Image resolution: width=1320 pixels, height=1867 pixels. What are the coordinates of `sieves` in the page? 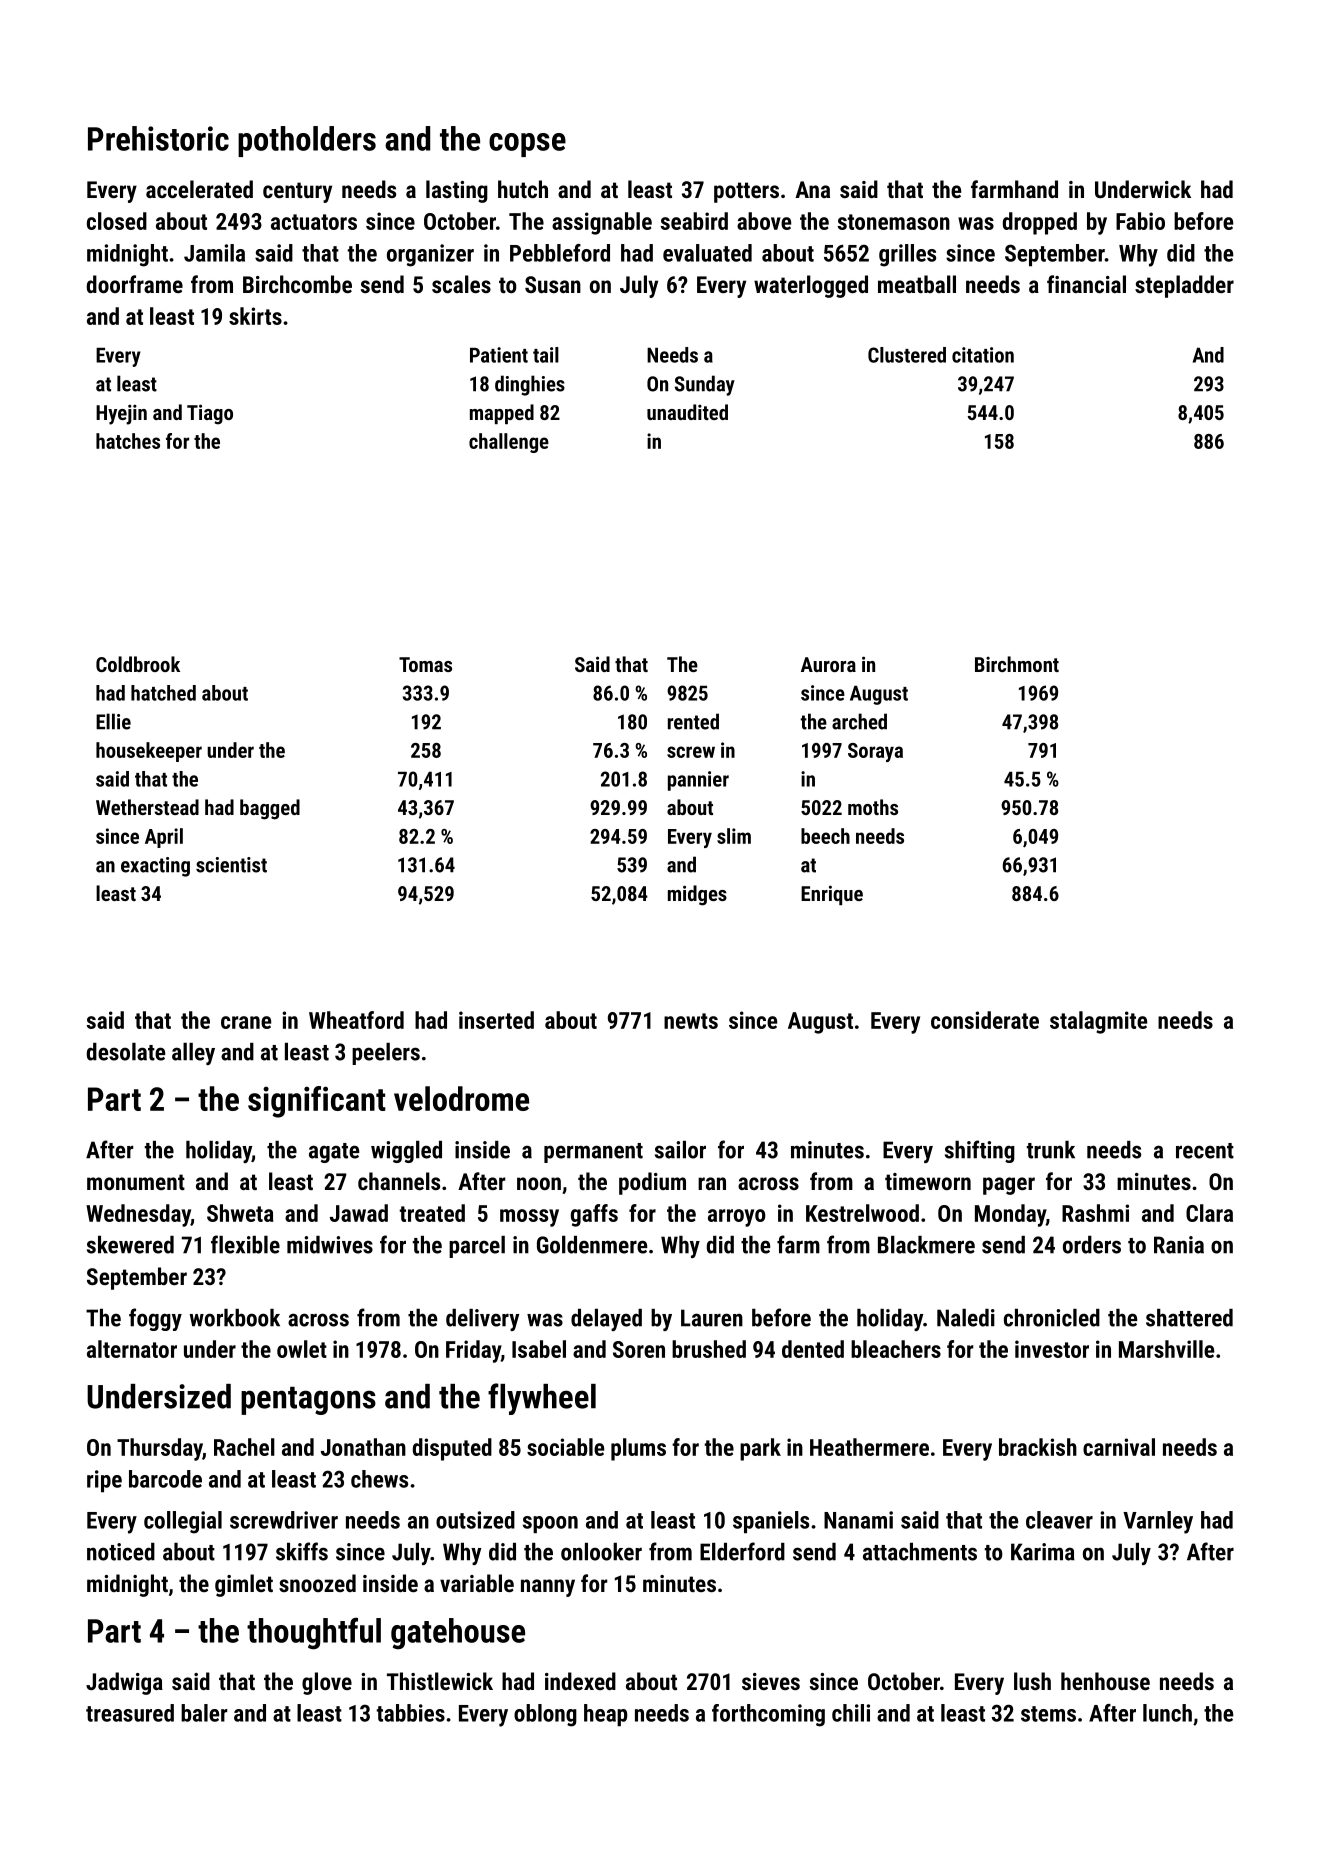 It's located at (771, 1681).
